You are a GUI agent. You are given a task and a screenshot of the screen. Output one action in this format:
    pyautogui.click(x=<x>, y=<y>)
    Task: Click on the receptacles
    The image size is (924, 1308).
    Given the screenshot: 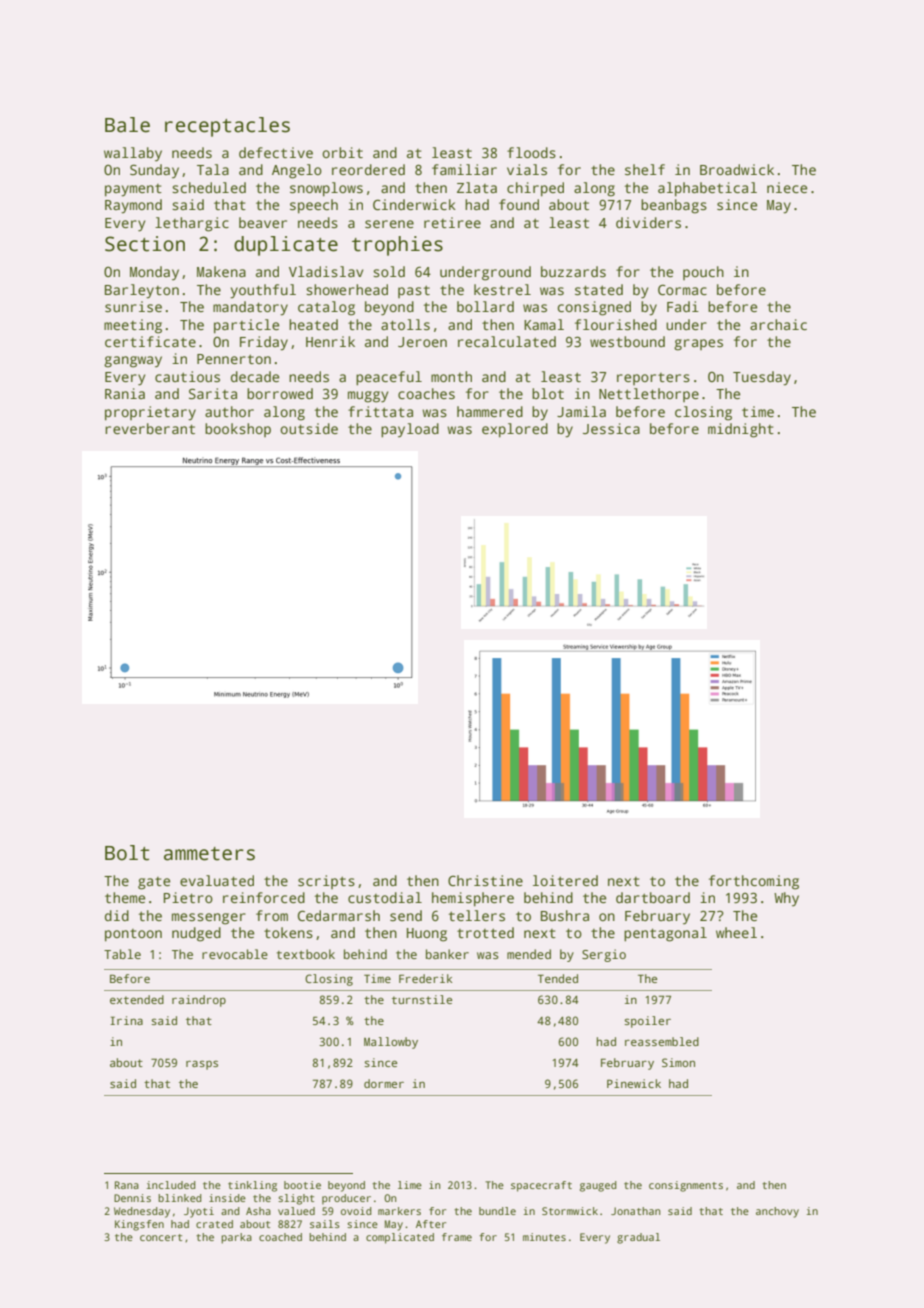 What is the action you would take?
    pyautogui.click(x=227, y=127)
